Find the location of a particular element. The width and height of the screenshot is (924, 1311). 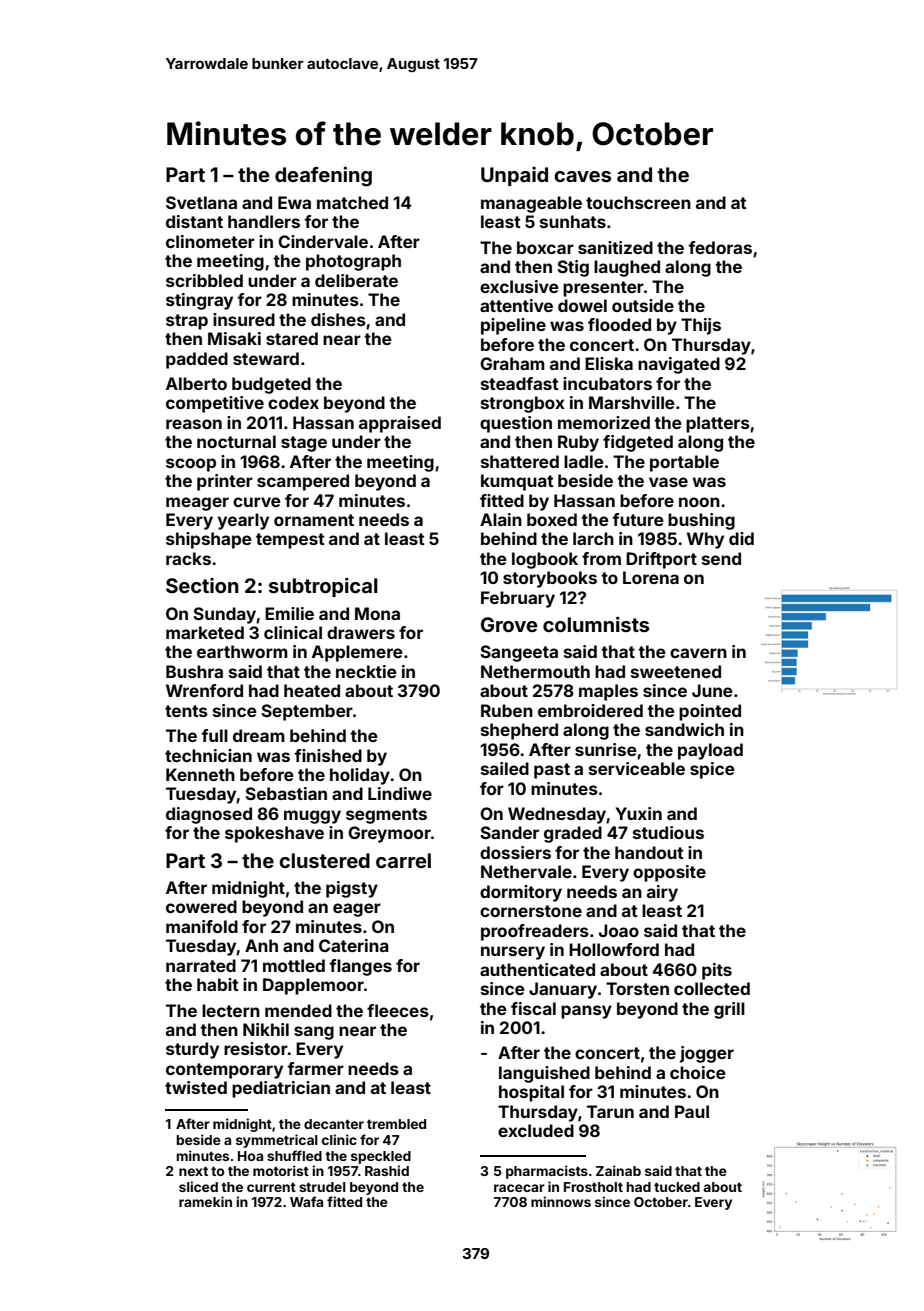

diagnosed is located at coordinates (209, 815).
